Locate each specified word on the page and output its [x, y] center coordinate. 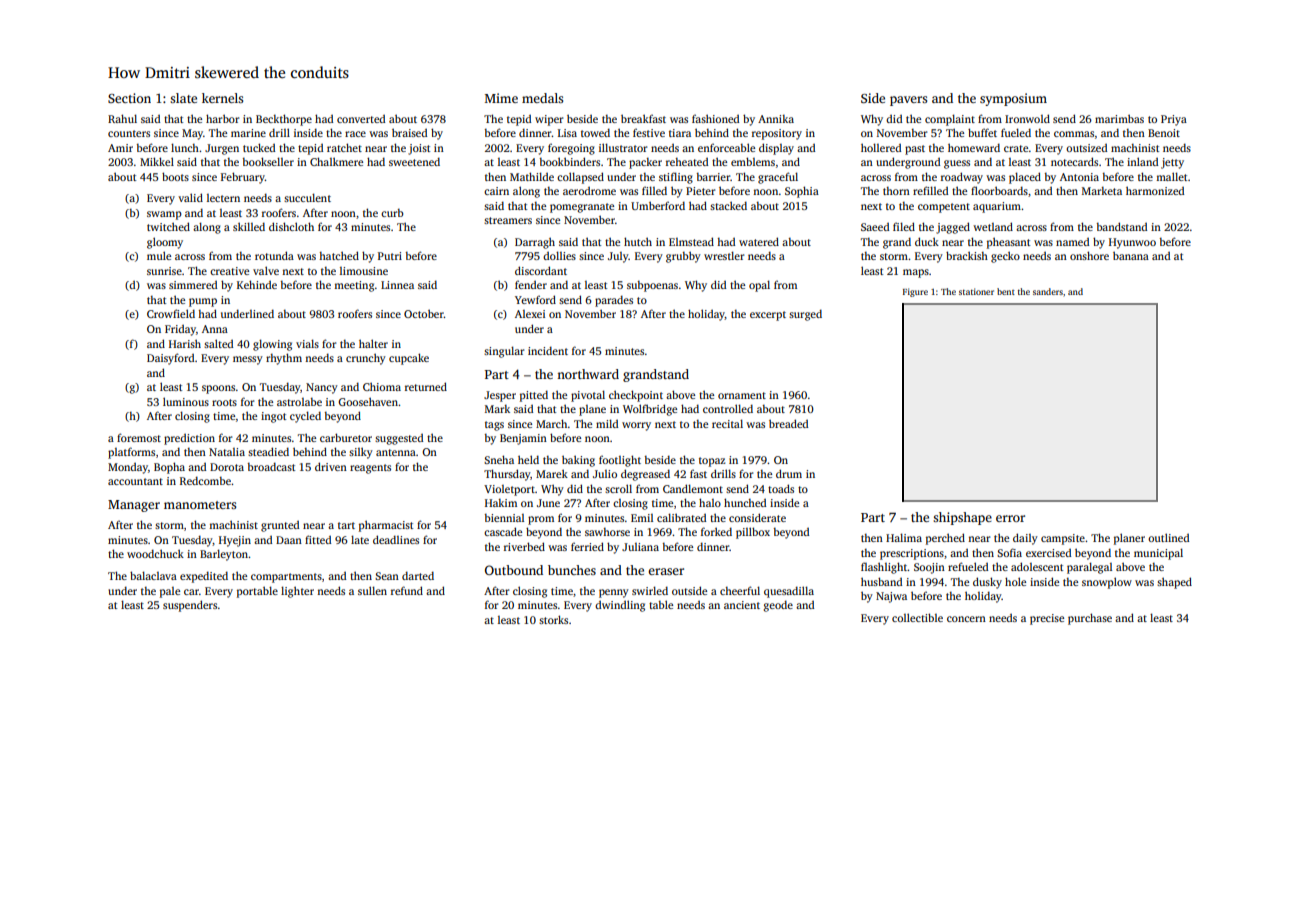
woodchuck [155, 553]
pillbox [753, 533]
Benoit [1164, 133]
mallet [1172, 176]
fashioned [715, 118]
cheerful [740, 590]
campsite [1063, 539]
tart [346, 525]
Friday [180, 330]
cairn [496, 191]
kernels [222, 98]
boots [175, 176]
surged [805, 315]
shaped [1174, 583]
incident [548, 350]
